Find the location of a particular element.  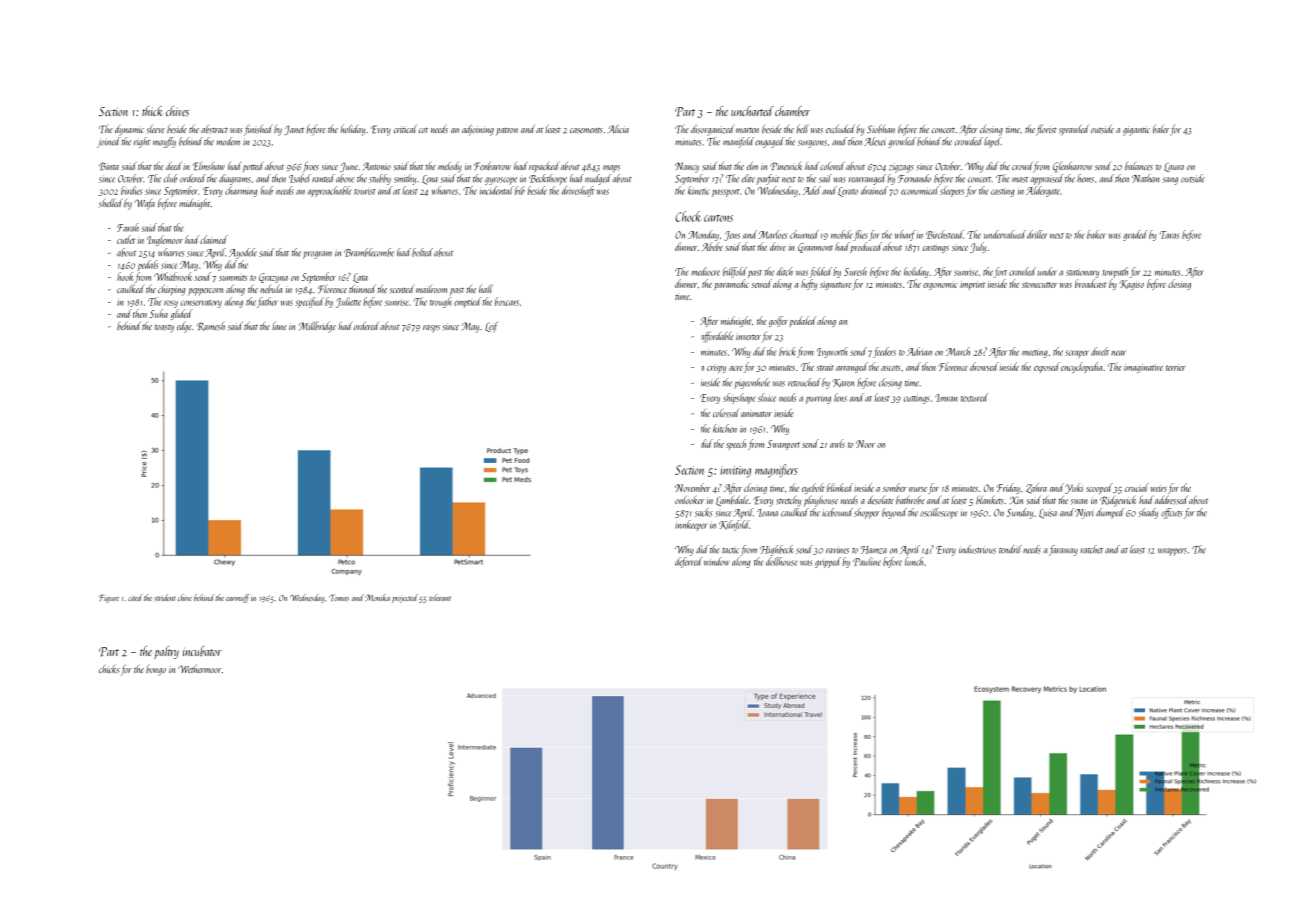

kitchen is located at coordinates (725, 428).
